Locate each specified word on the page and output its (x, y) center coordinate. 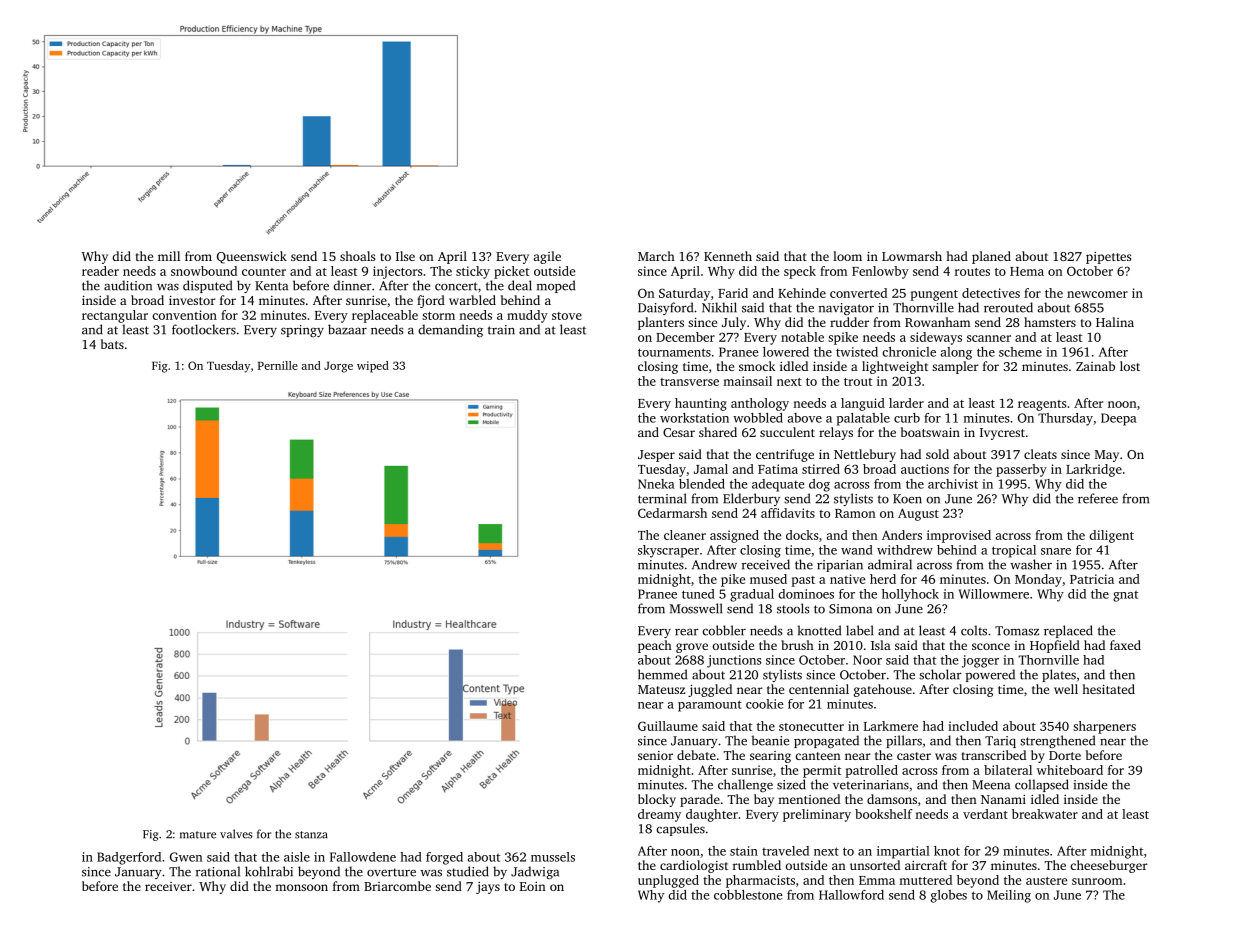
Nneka (656, 484)
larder (906, 403)
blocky (657, 800)
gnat (1125, 596)
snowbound (204, 271)
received (766, 564)
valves (236, 834)
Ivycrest (1002, 434)
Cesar (679, 432)
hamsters (1050, 322)
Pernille (278, 365)
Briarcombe (397, 886)
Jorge (338, 367)
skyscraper (668, 551)
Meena (991, 785)
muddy (527, 316)
